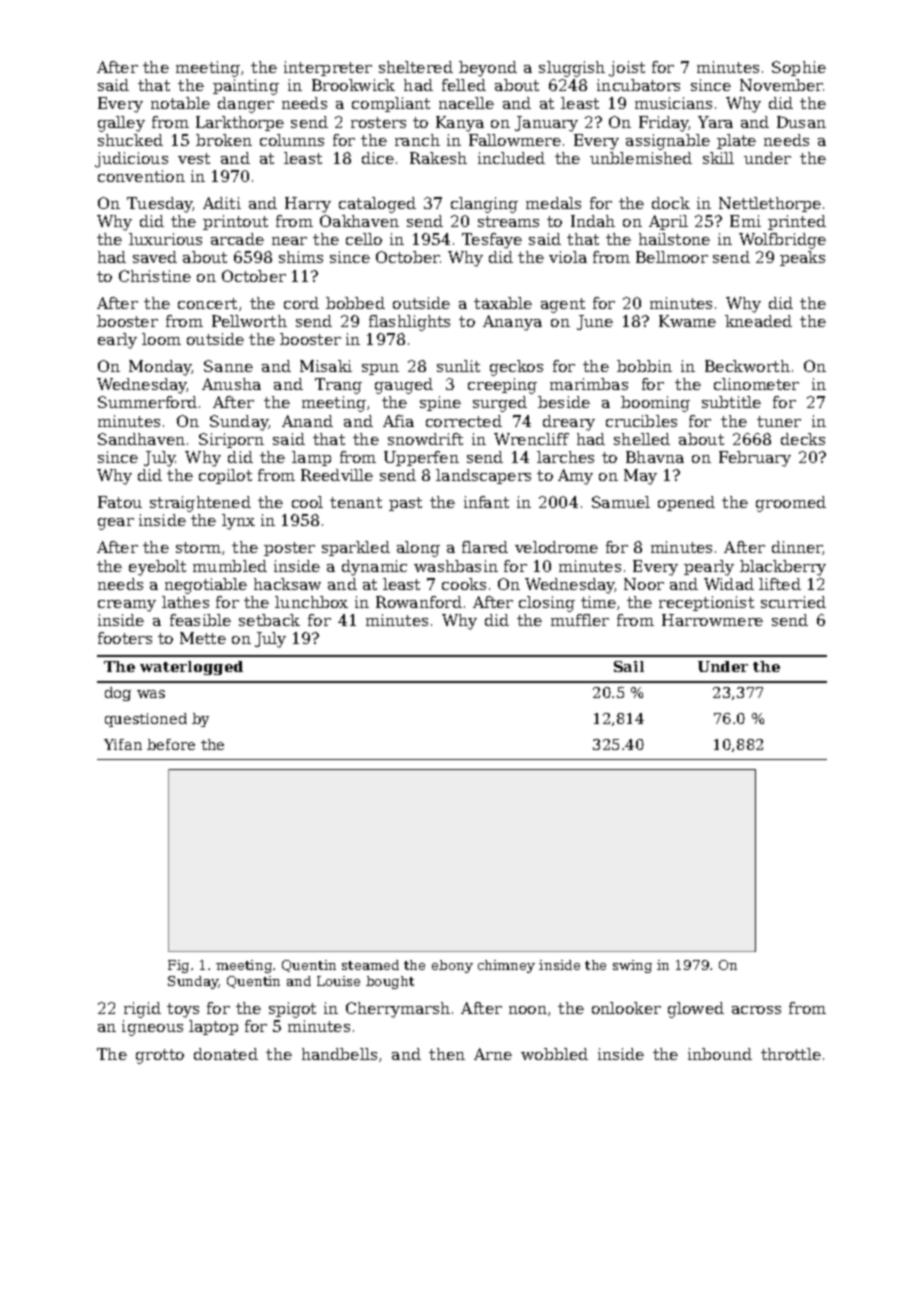 This screenshot has height=1314, width=924. Describe the element at coordinates (758, 321) in the screenshot. I see `kneaded` at that location.
